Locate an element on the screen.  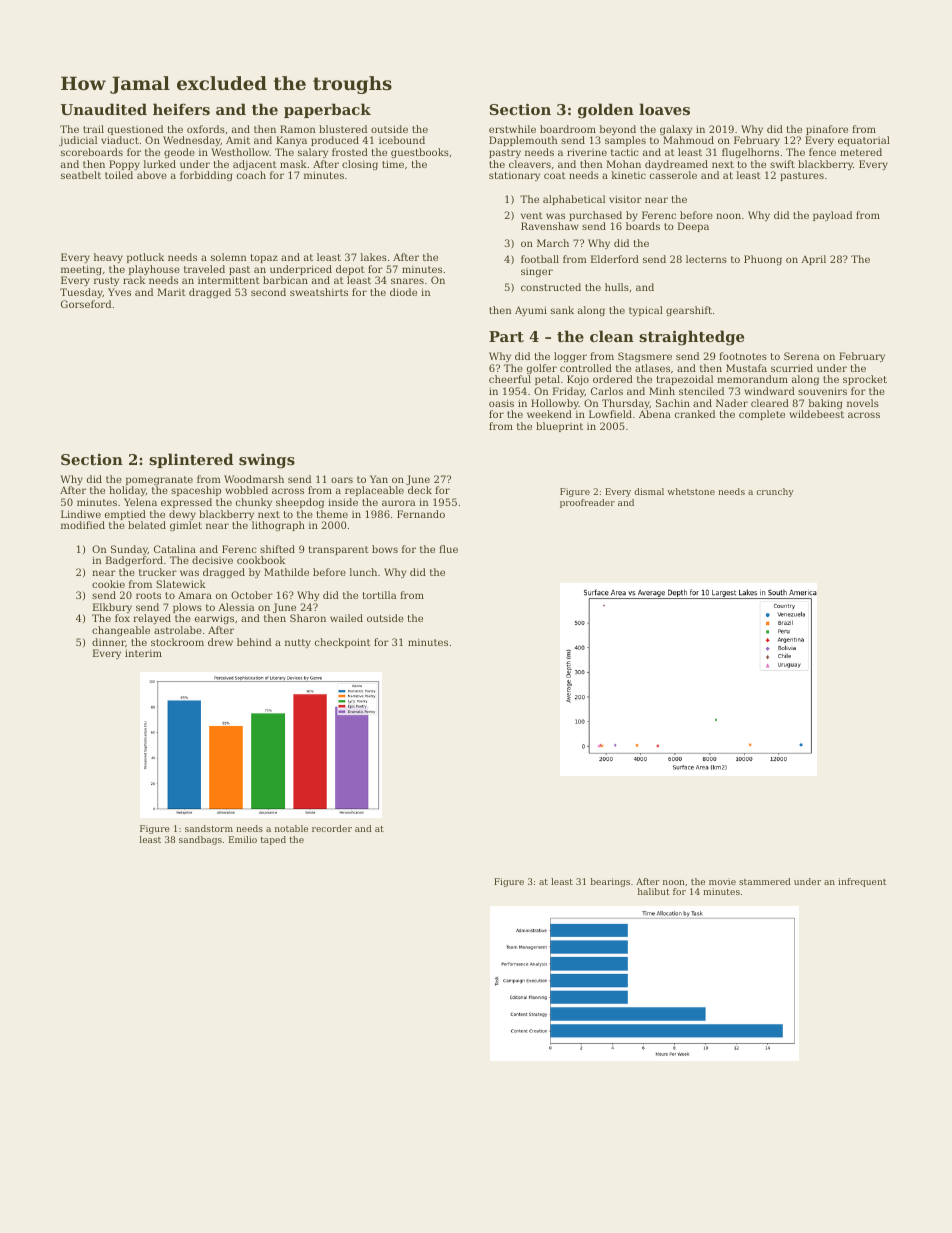
loaves is located at coordinates (664, 109).
